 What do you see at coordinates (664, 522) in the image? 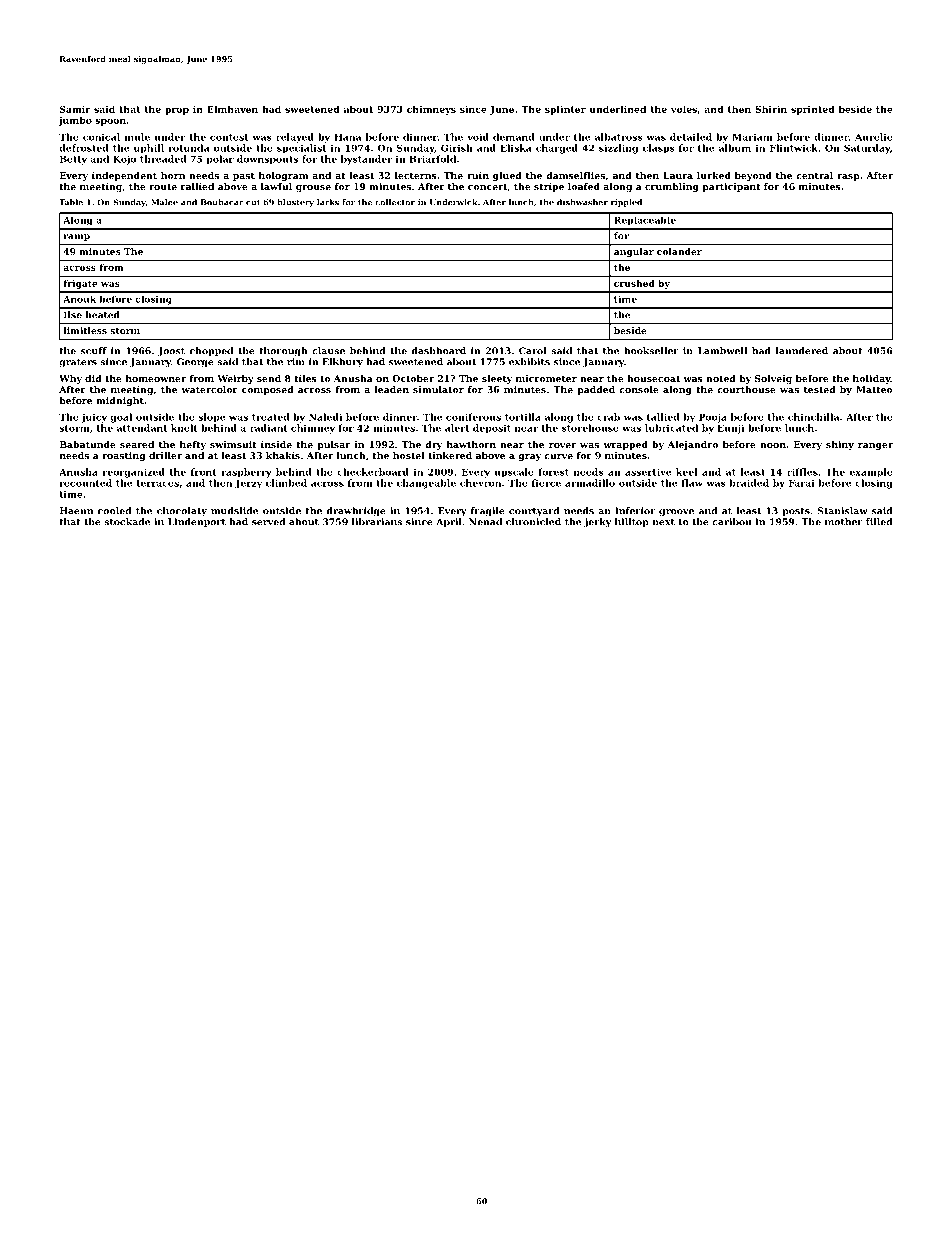
I see `next` at bounding box center [664, 522].
